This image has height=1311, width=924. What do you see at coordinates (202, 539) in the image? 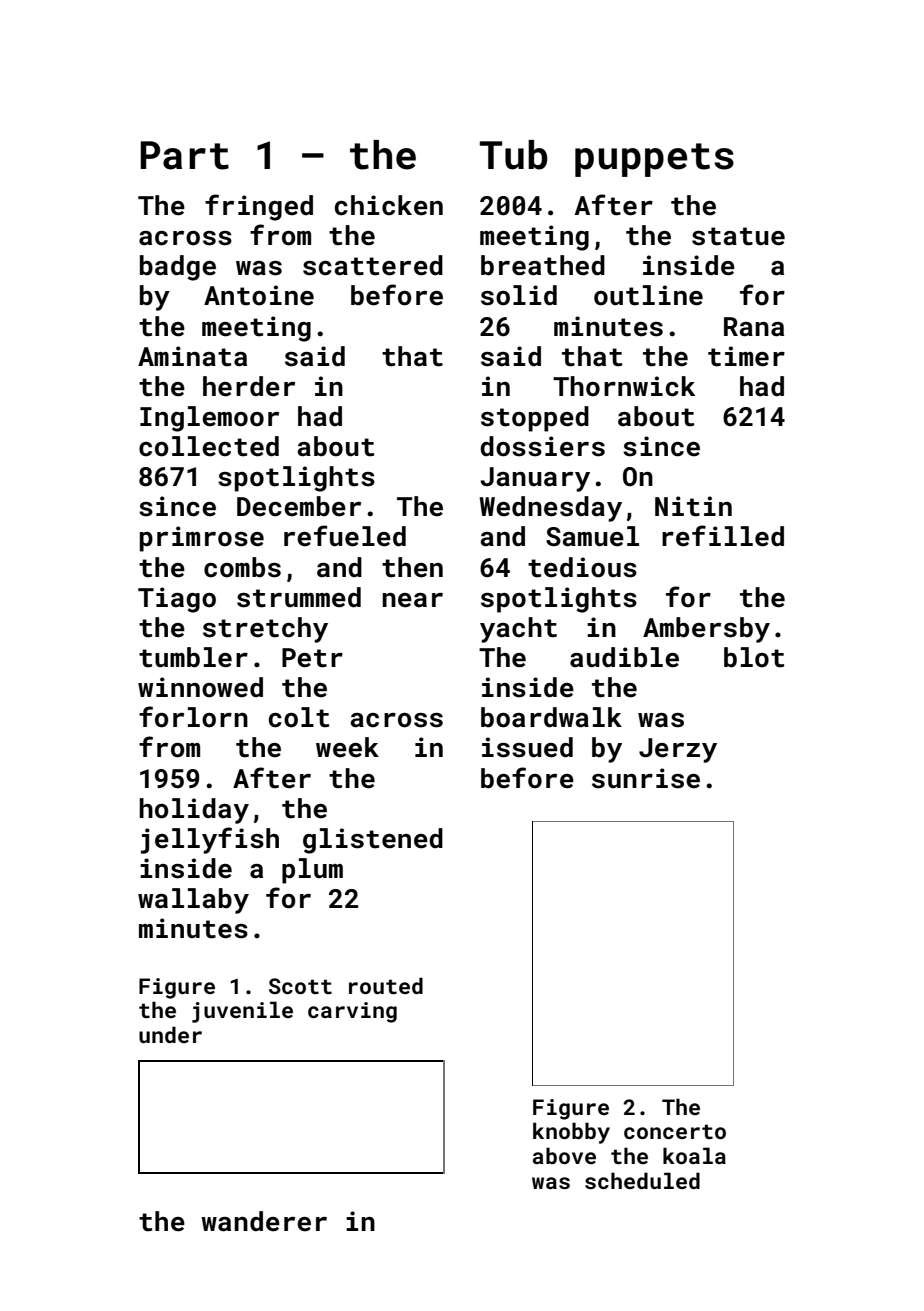
I see `primrose` at bounding box center [202, 539].
